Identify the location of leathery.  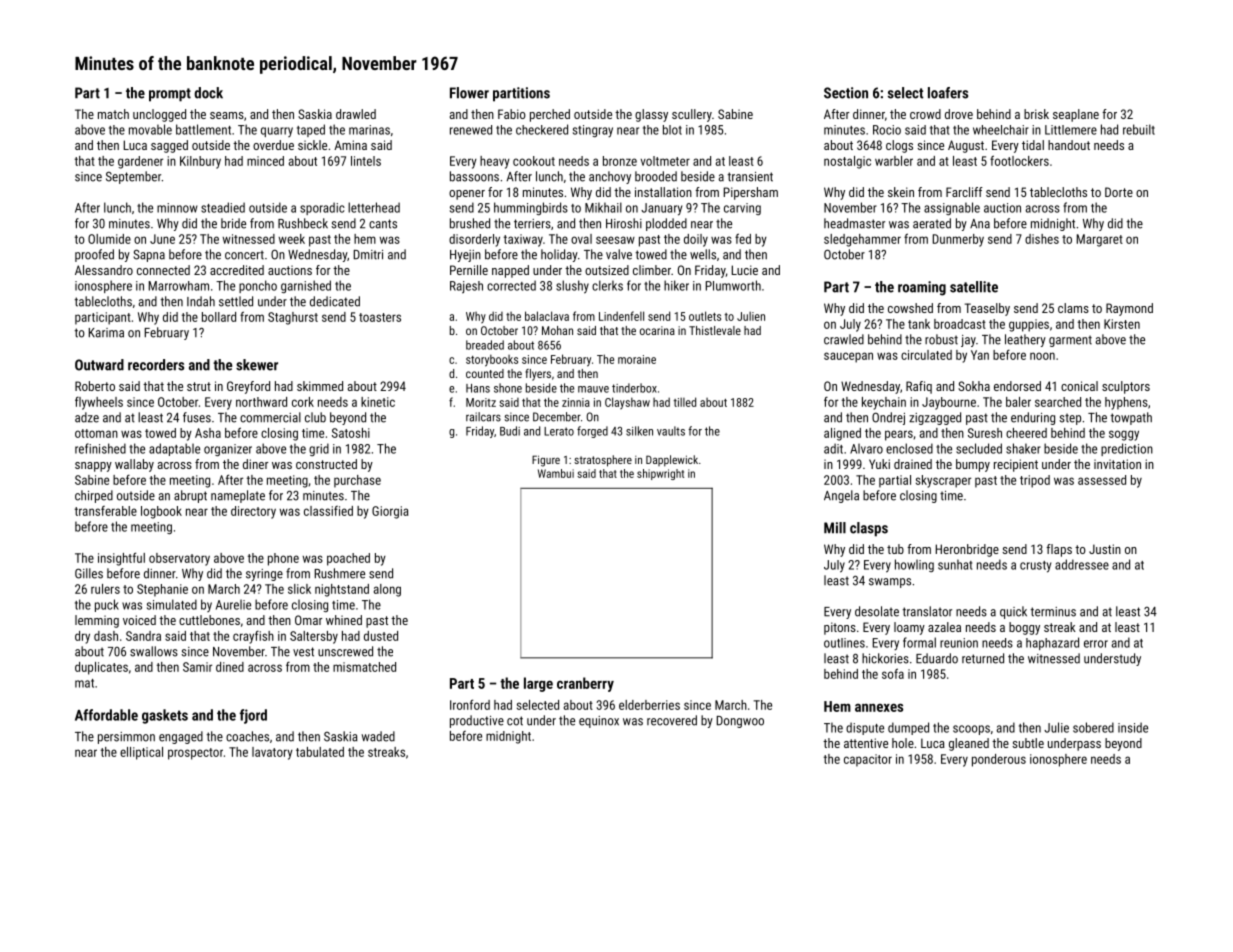
(1025, 340).
